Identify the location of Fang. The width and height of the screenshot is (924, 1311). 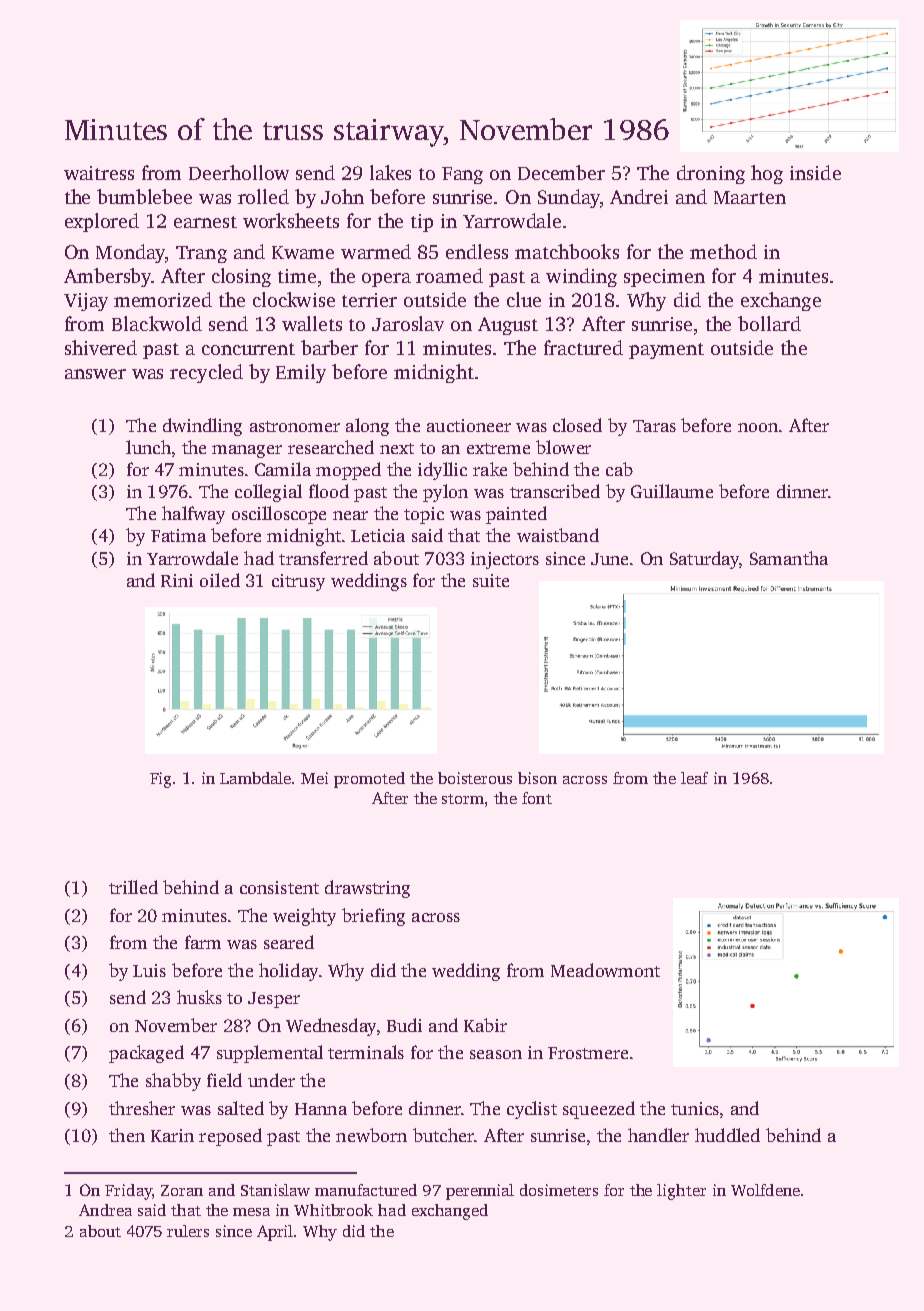
(462, 175).
